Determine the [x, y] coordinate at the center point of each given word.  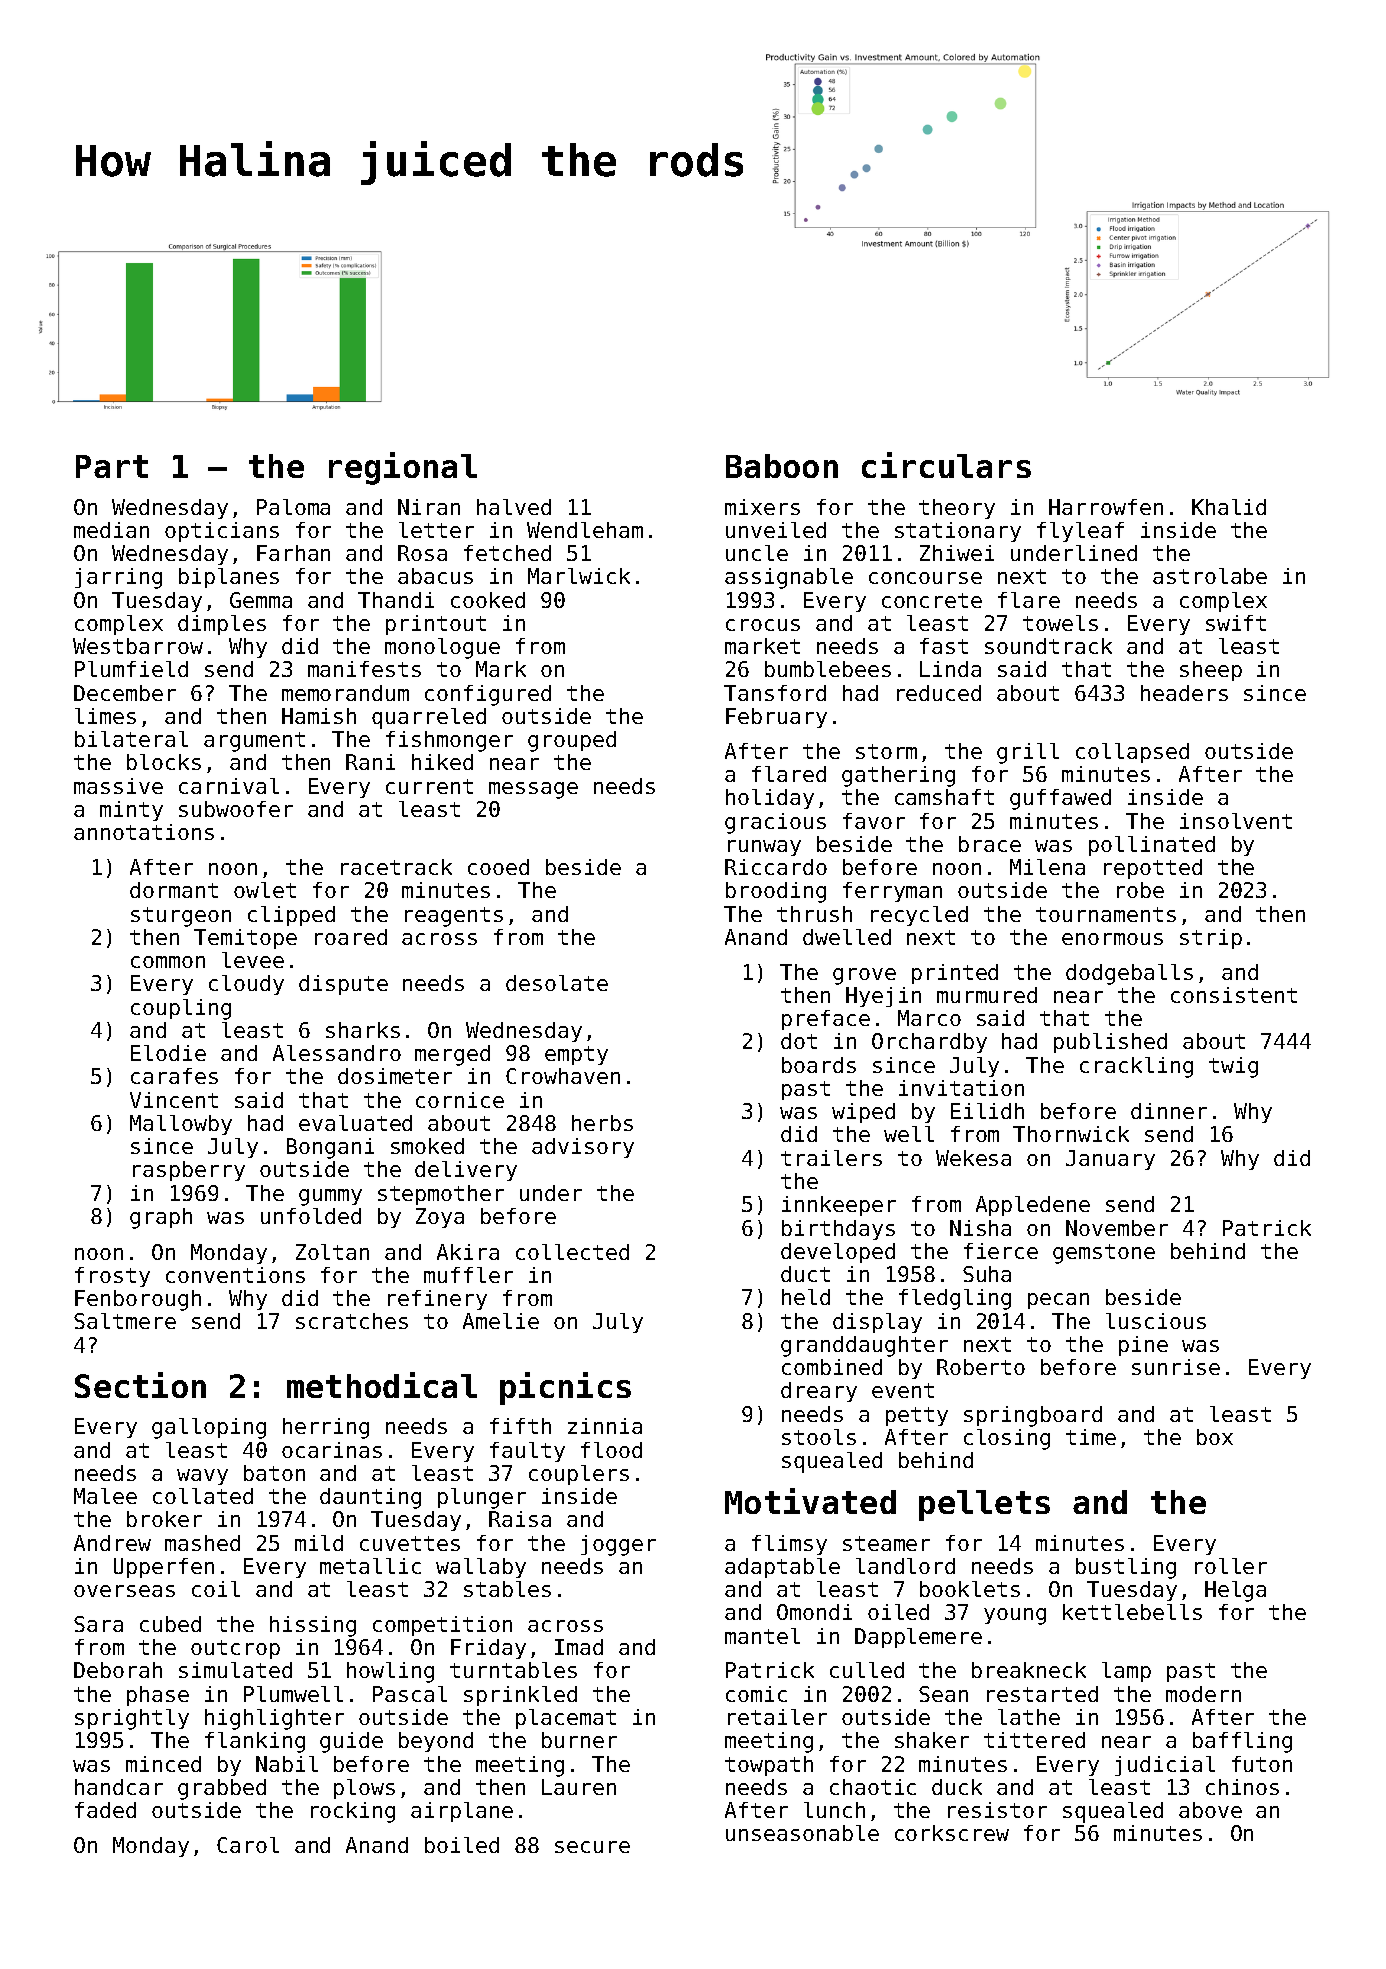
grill [1028, 753]
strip [1211, 939]
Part [112, 466]
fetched [507, 553]
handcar [119, 1787]
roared [351, 937]
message [533, 790]
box [1215, 1437]
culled [867, 1670]
